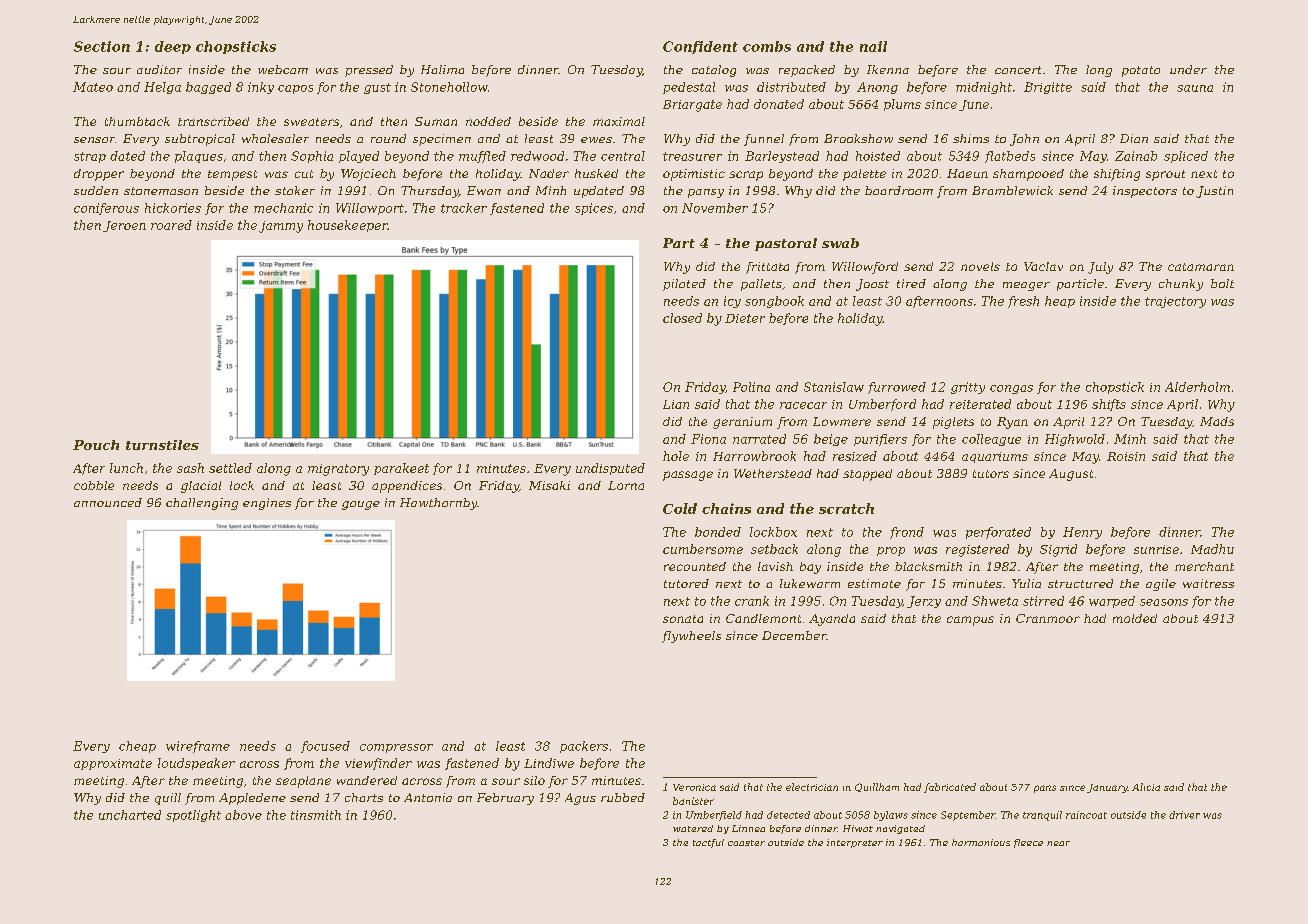 This page has width=1308, height=924. Describe the element at coordinates (803, 405) in the page. I see `racecar` at that location.
